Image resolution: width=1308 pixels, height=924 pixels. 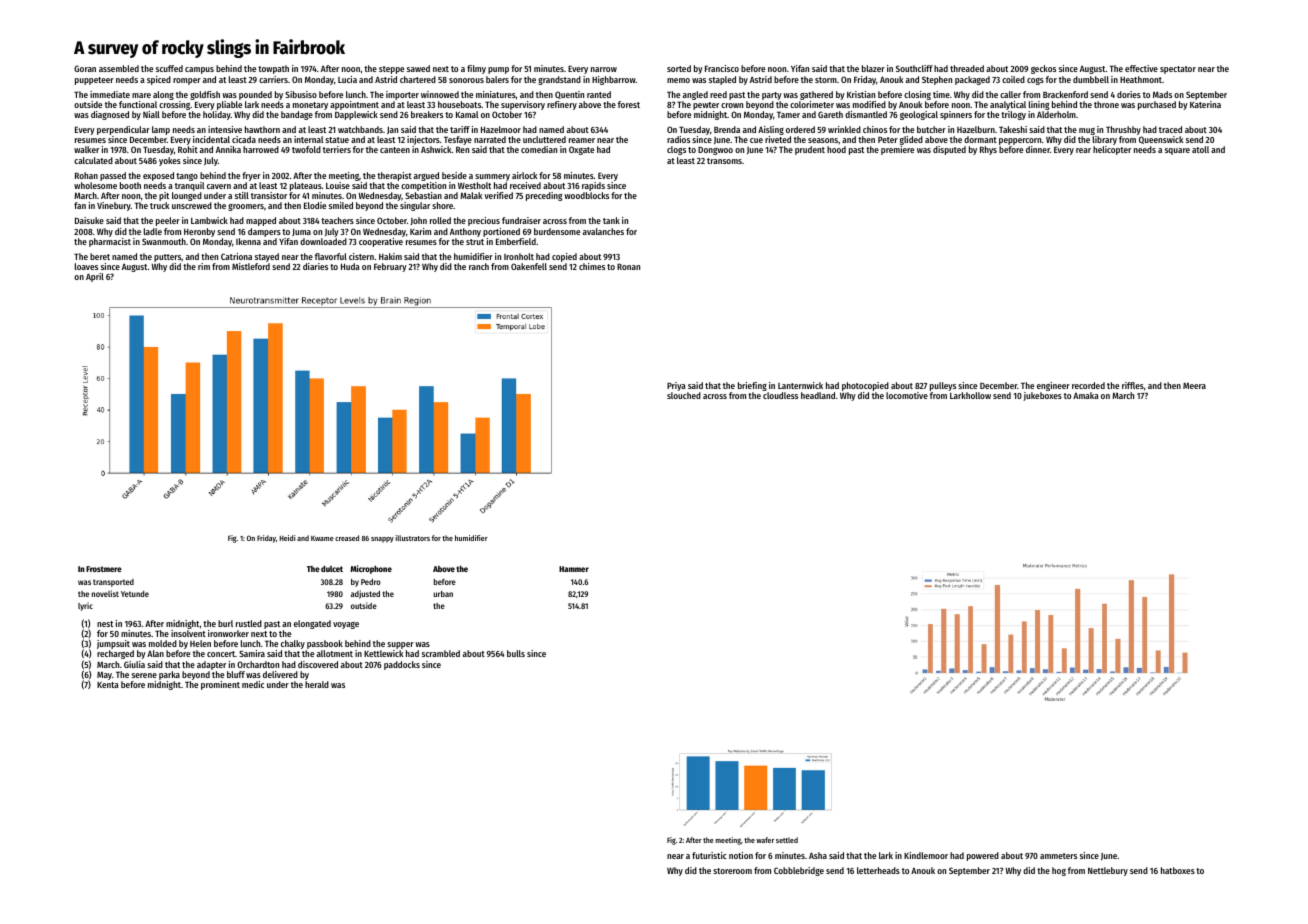 I want to click on Hammer, so click(x=574, y=569).
